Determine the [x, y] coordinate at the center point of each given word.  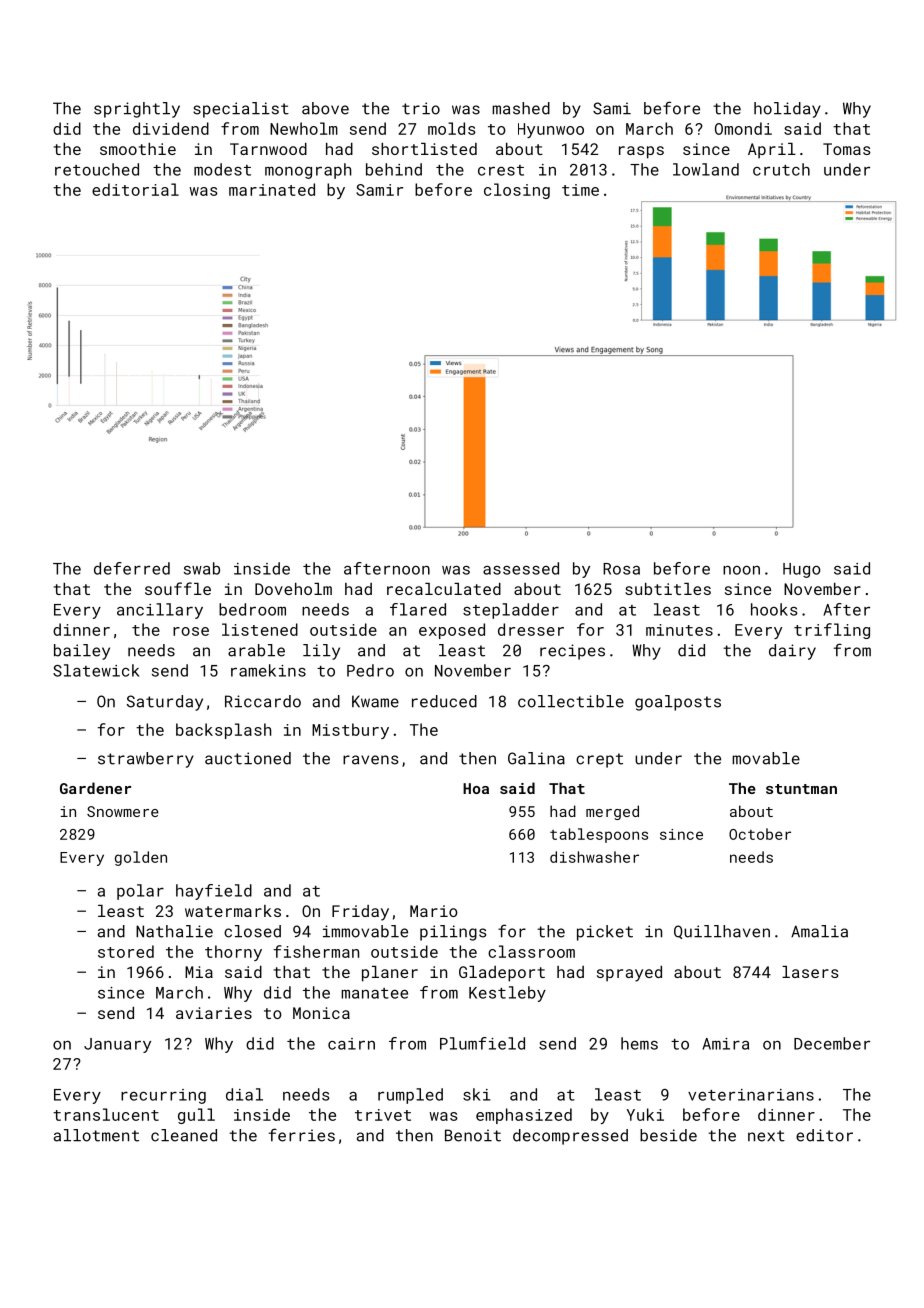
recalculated [444, 589]
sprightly [137, 110]
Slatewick [96, 670]
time [580, 190]
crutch [781, 169]
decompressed [570, 1137]
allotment [96, 1135]
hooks [774, 609]
